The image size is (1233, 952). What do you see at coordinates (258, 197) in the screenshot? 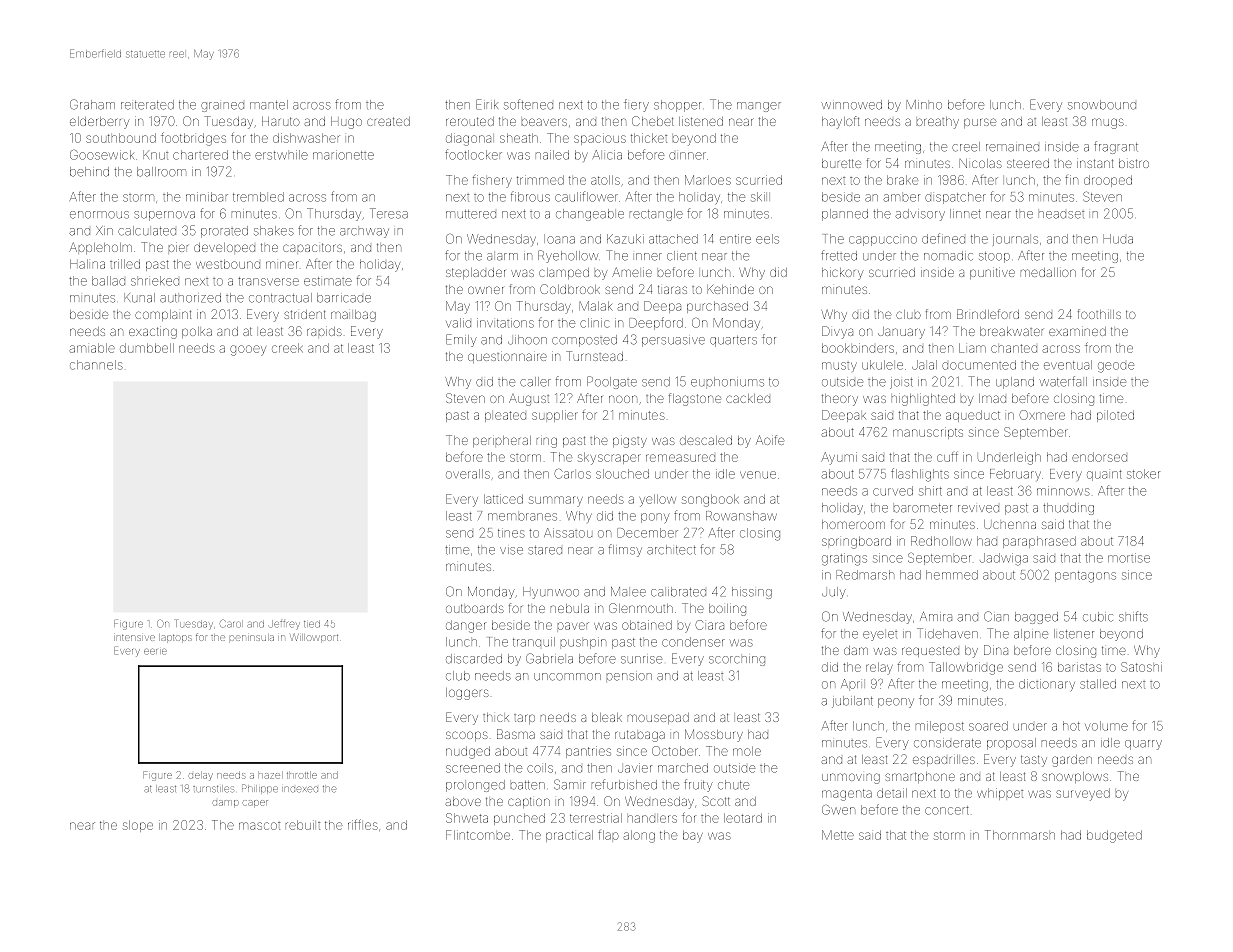
I see `trembled` at bounding box center [258, 197].
